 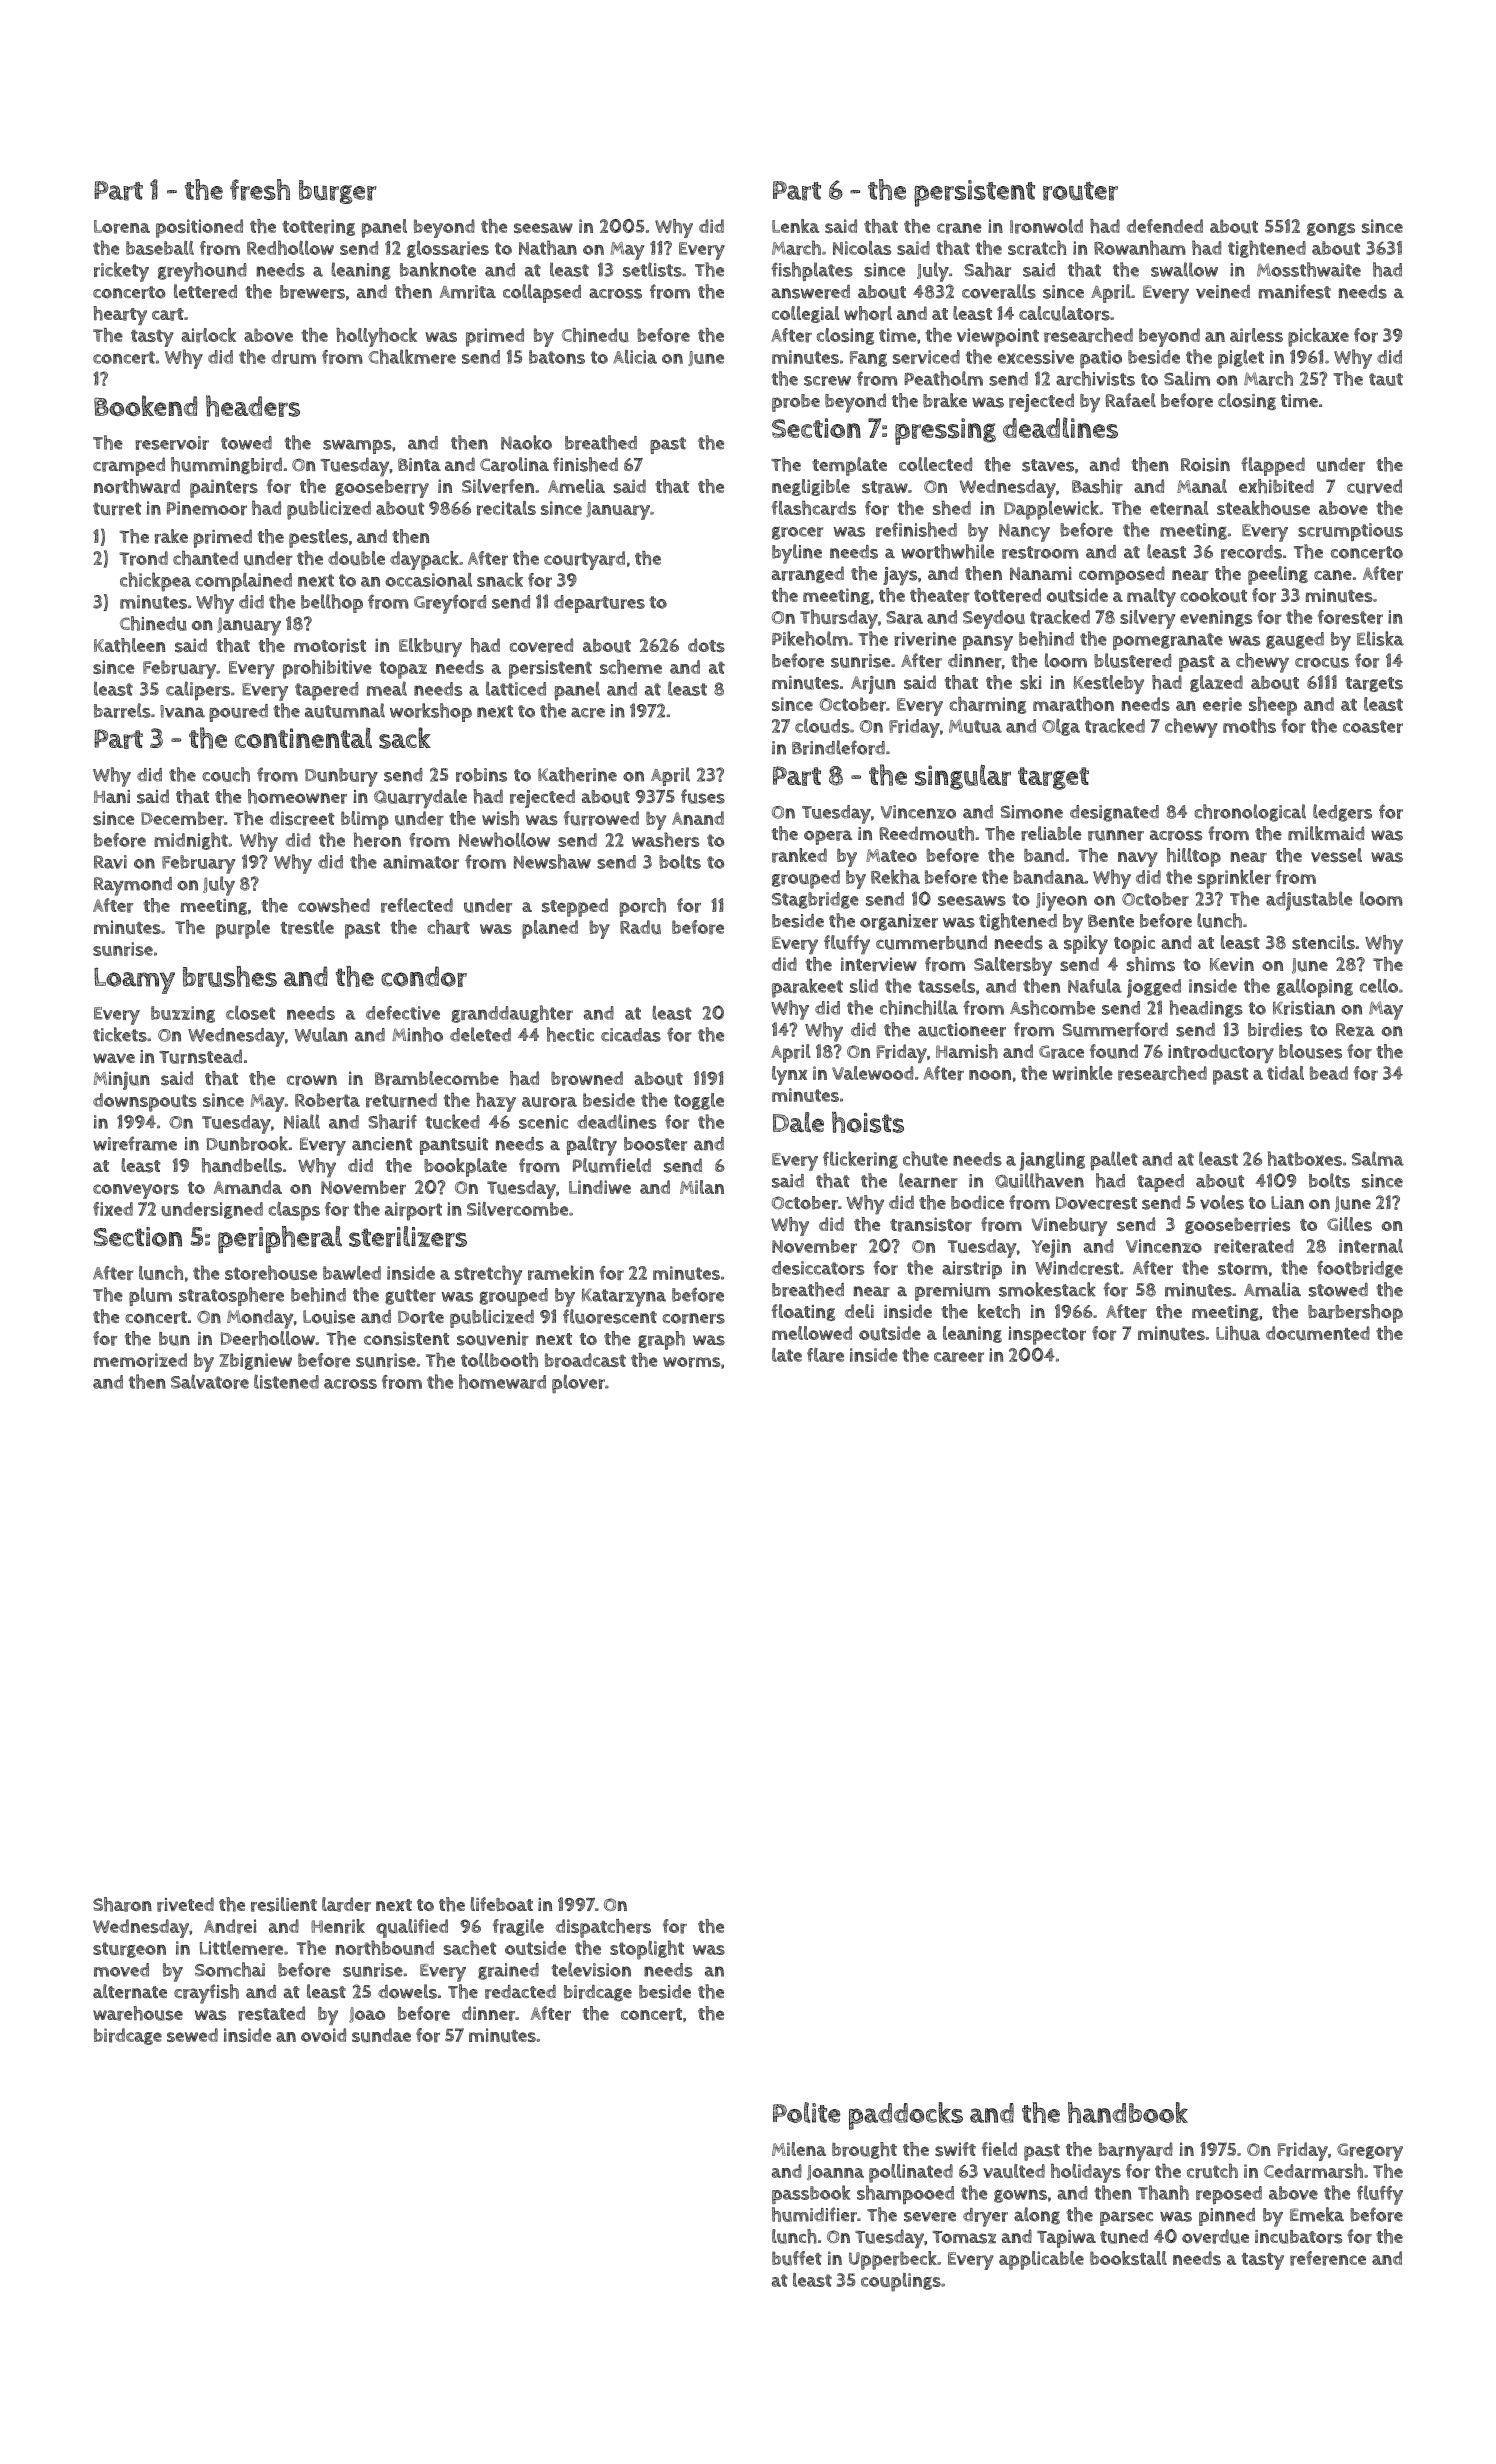 What do you see at coordinates (1322, 663) in the document?
I see `crocus` at bounding box center [1322, 663].
